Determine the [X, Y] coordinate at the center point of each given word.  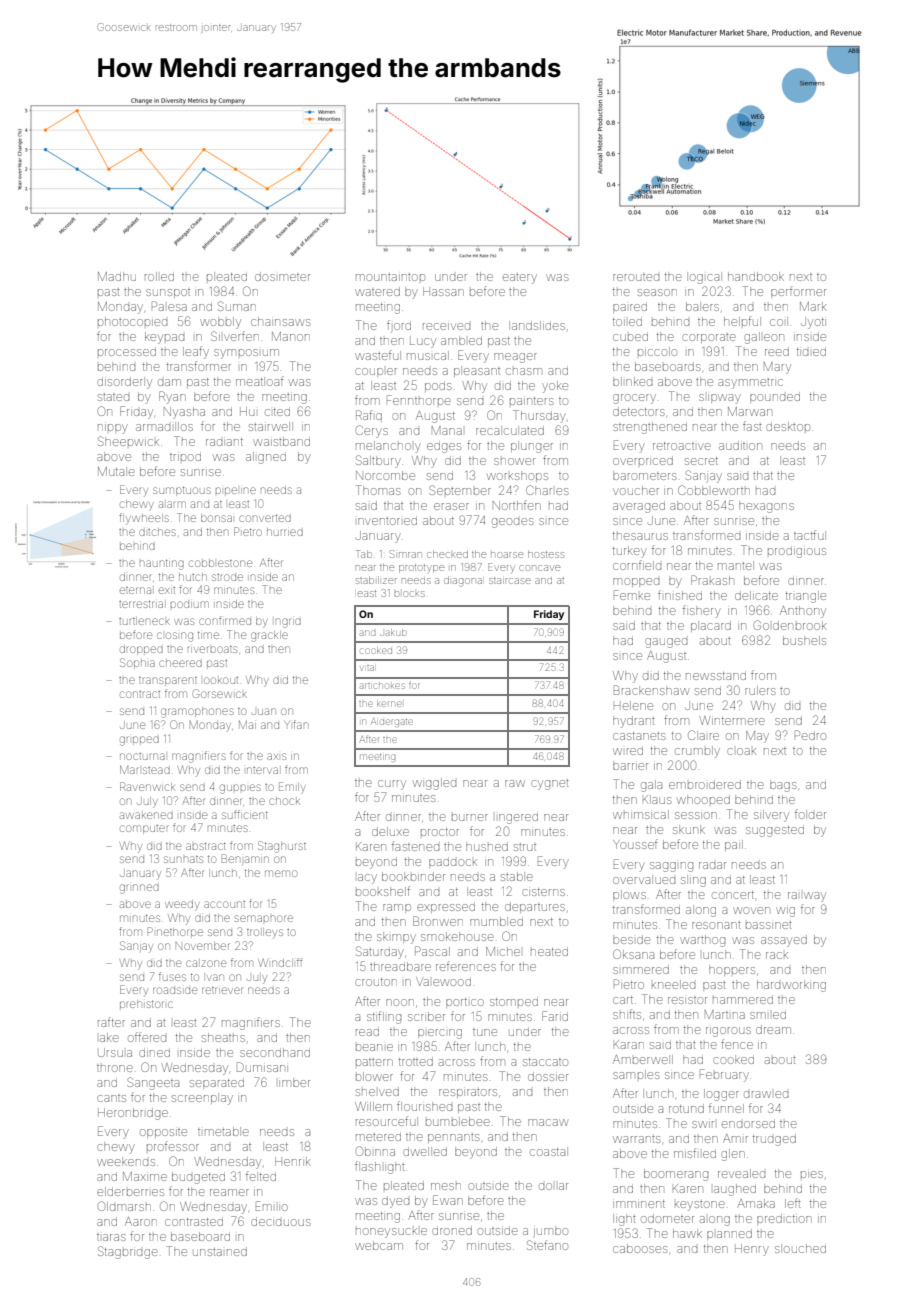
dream [773, 1029]
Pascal [432, 951]
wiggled [434, 784]
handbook [756, 276]
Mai [247, 724]
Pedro [810, 735]
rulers [760, 690]
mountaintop [390, 277]
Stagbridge [128, 1252]
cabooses [640, 1248]
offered [147, 1037]
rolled [159, 276]
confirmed [225, 620]
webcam [379, 1245]
